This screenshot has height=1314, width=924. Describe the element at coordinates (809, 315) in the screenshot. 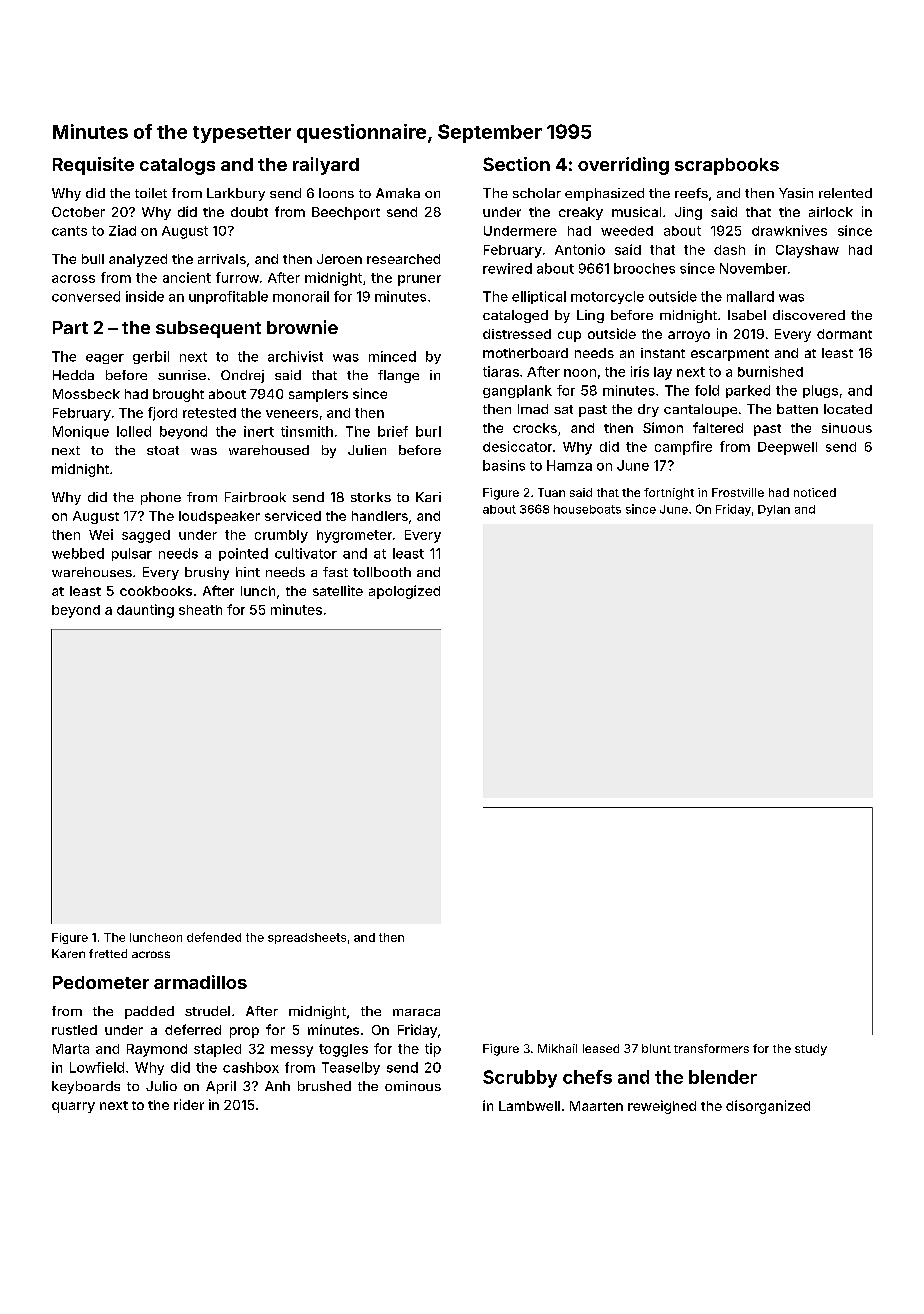

I see `discovered` at that location.
